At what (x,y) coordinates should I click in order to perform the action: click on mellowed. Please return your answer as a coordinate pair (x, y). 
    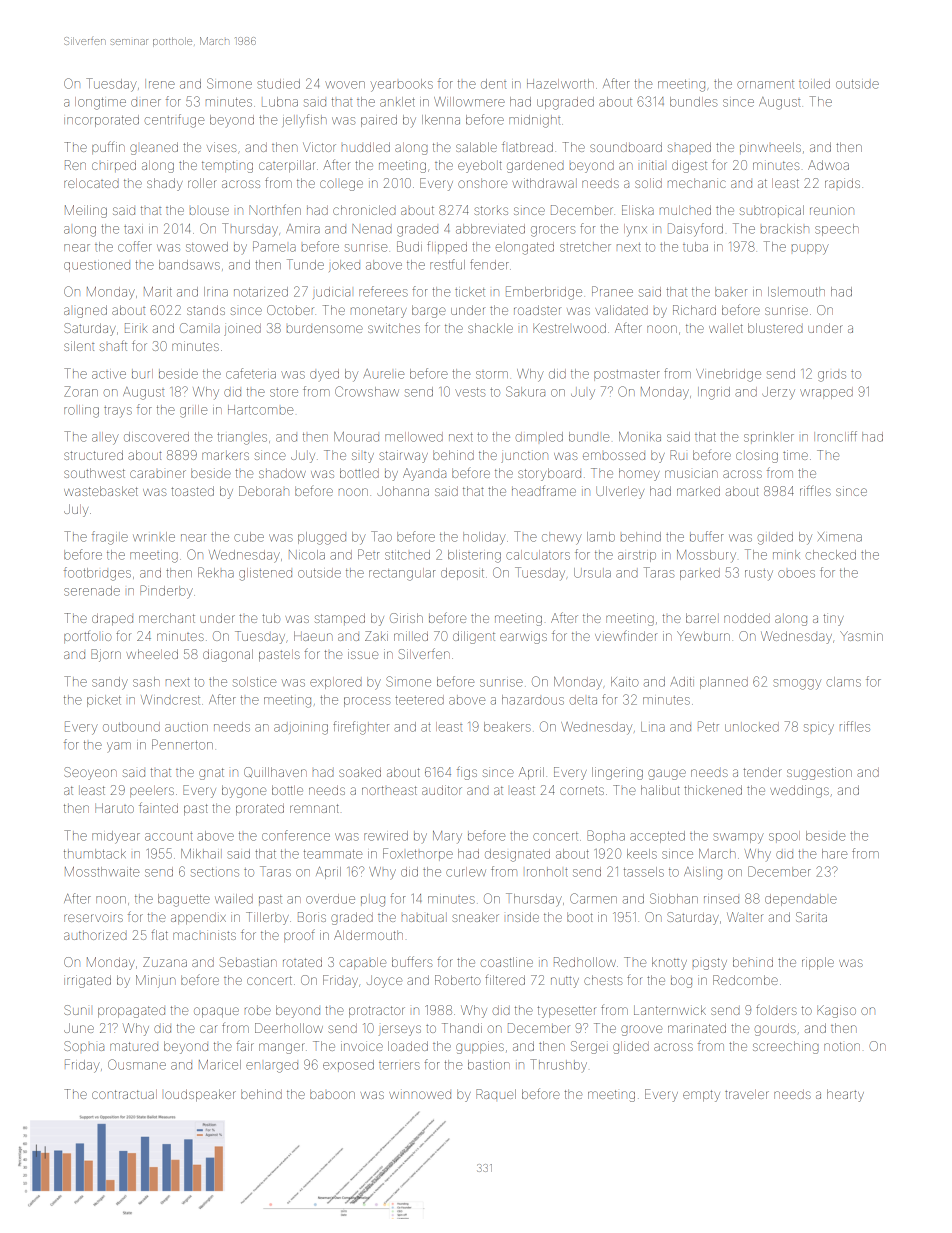
    Looking at the image, I should click on (414, 437).
